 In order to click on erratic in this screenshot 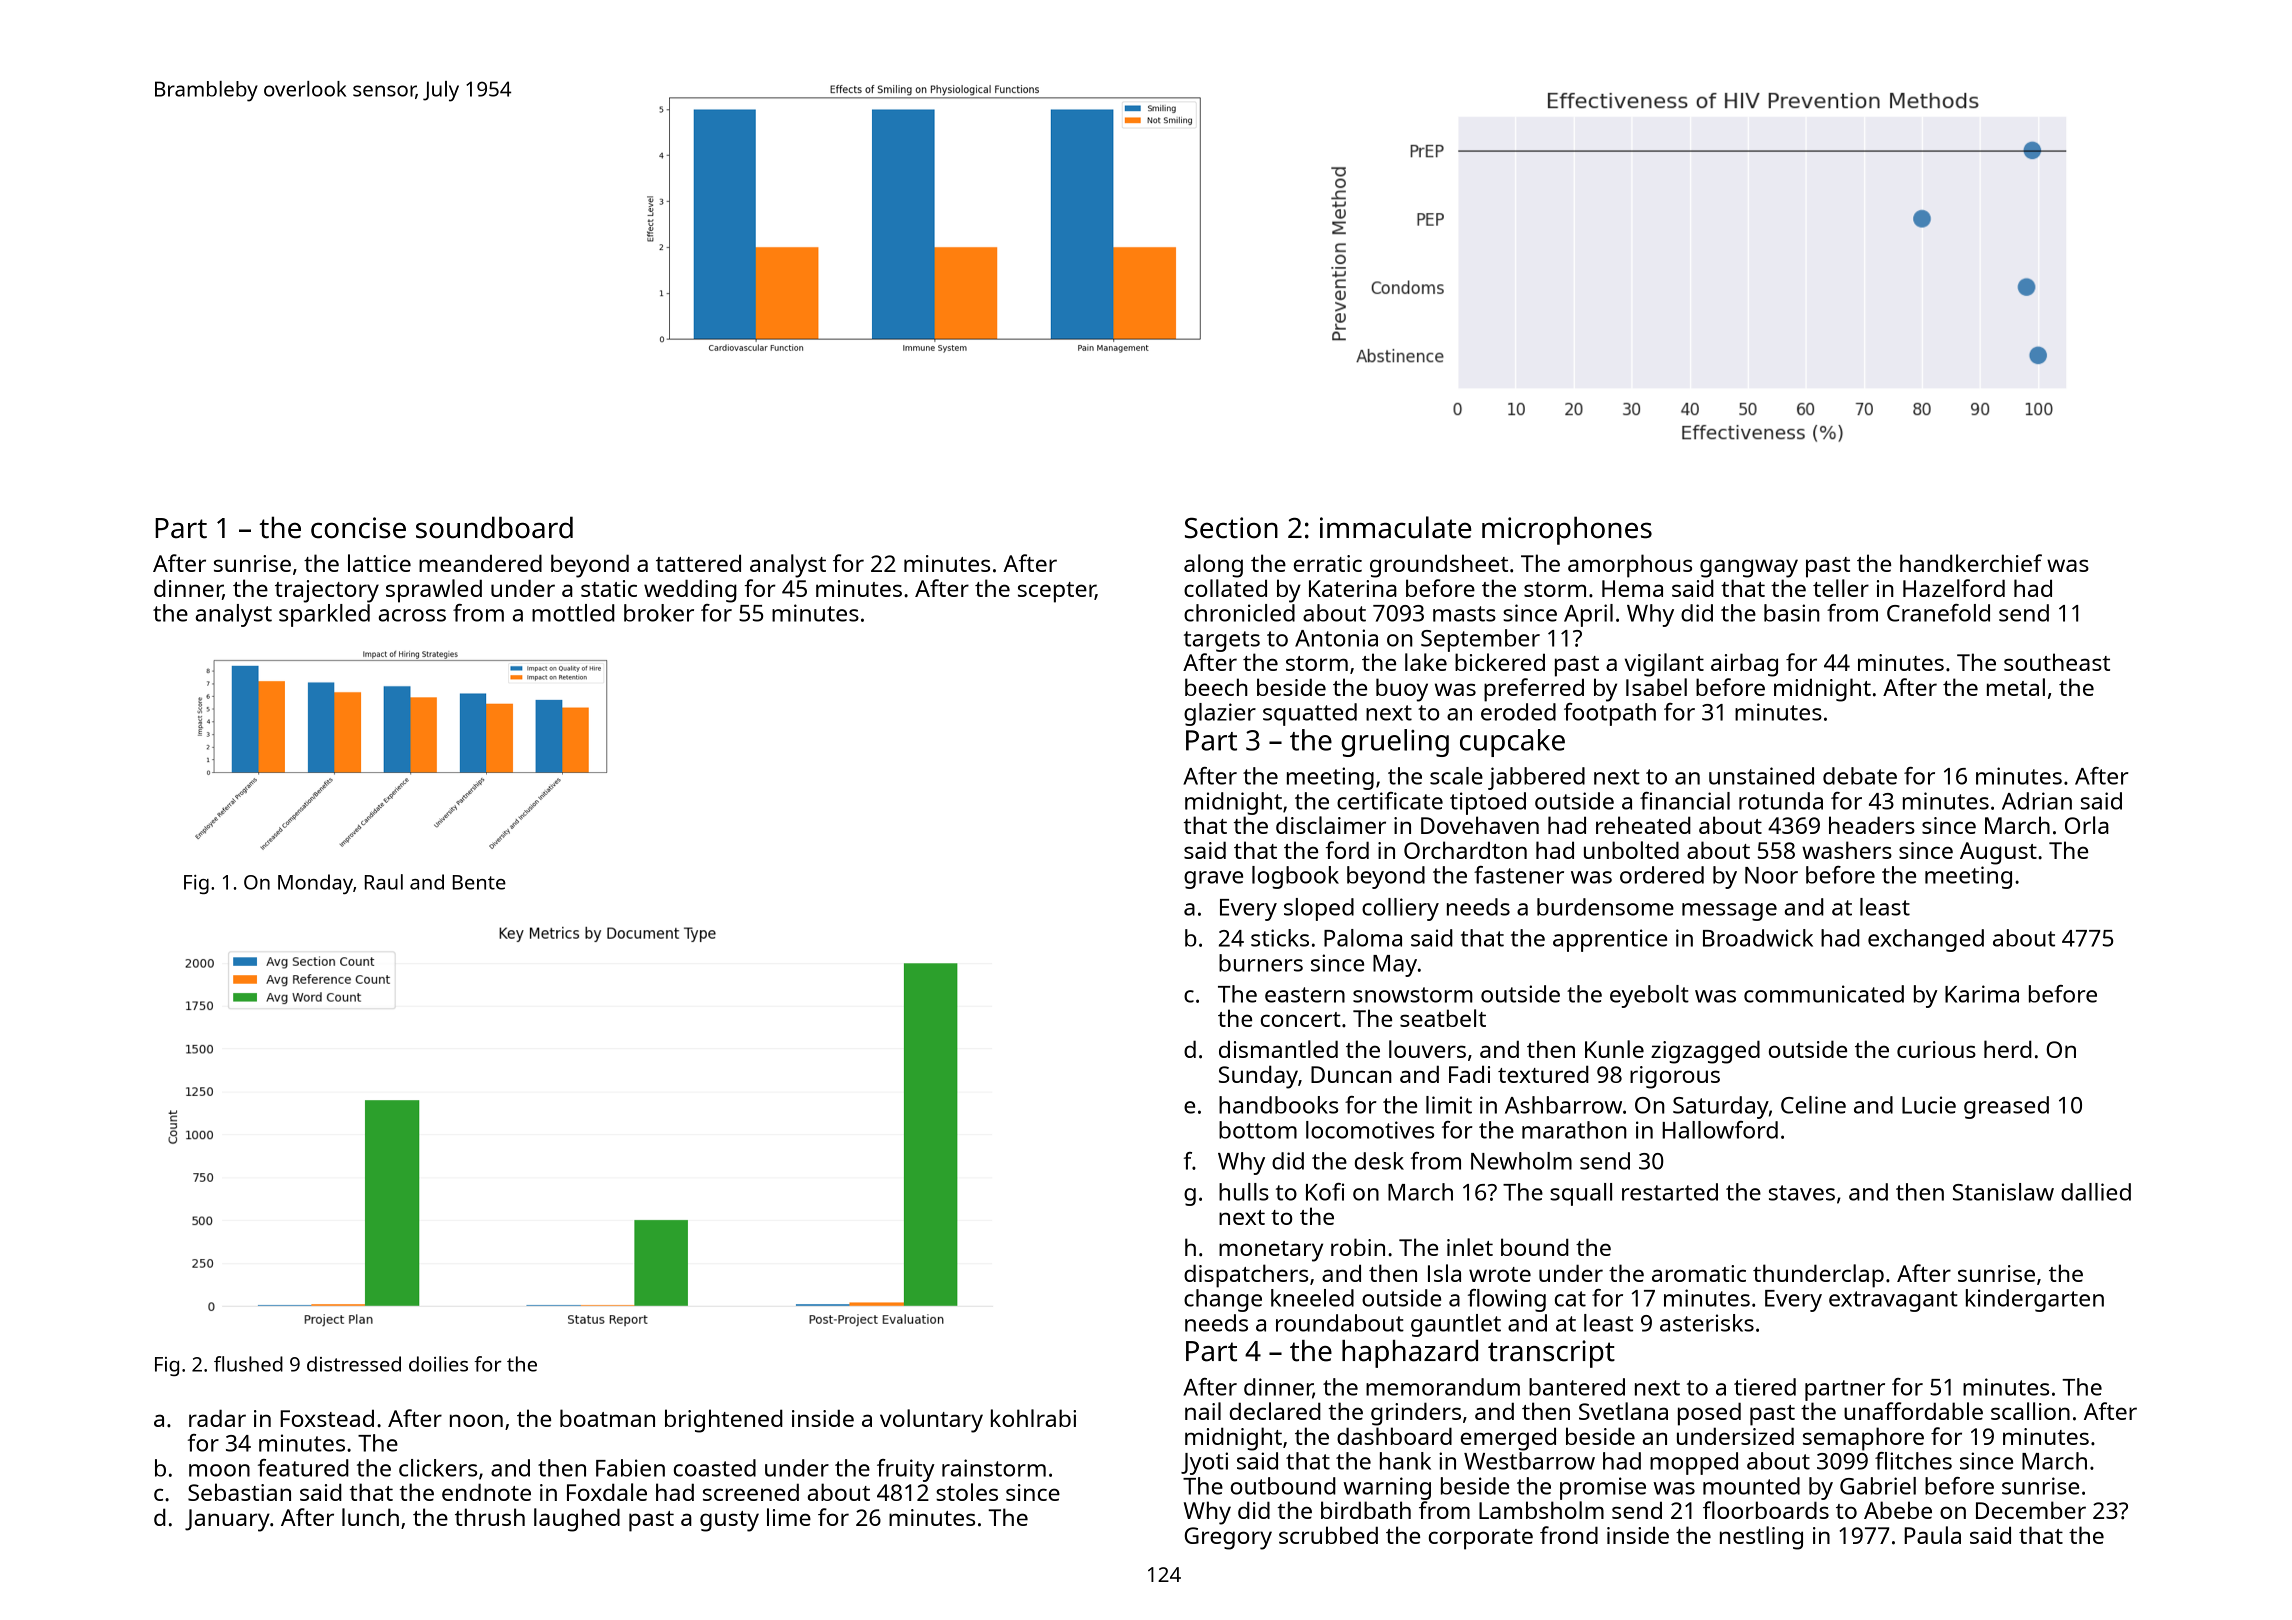, I will do `click(1328, 563)`.
